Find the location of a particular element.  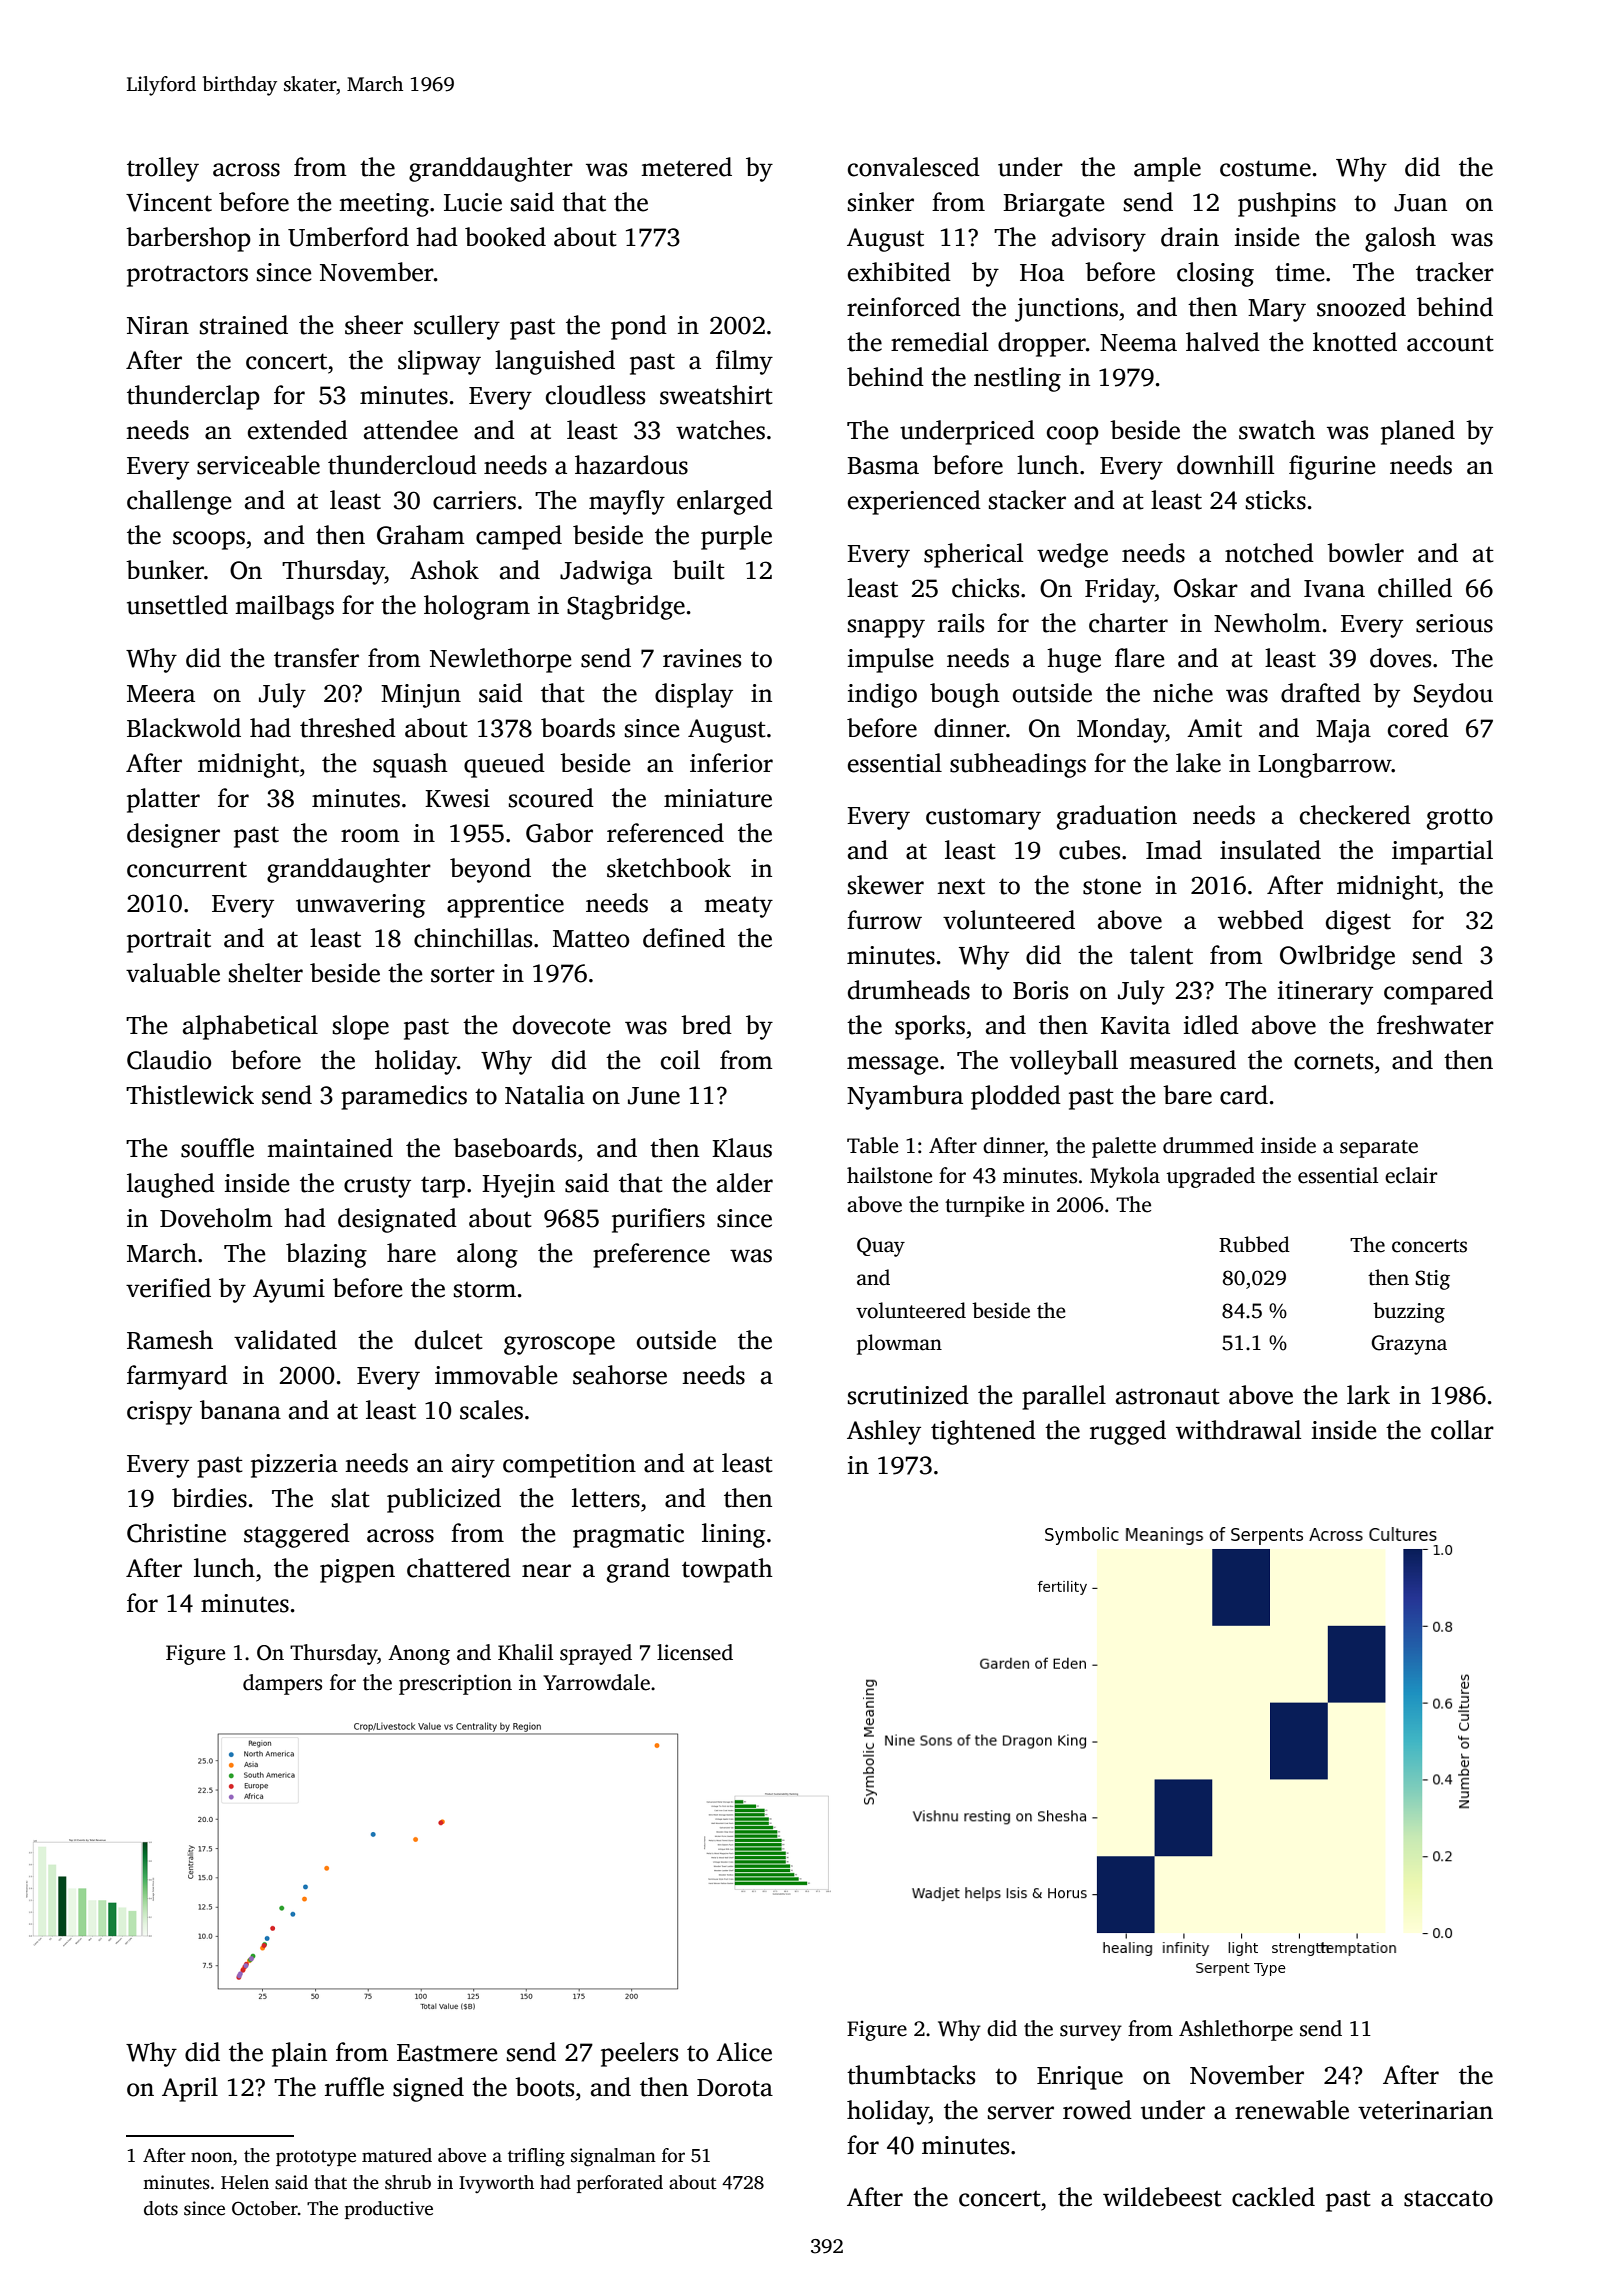

perforated is located at coordinates (620, 2184).
